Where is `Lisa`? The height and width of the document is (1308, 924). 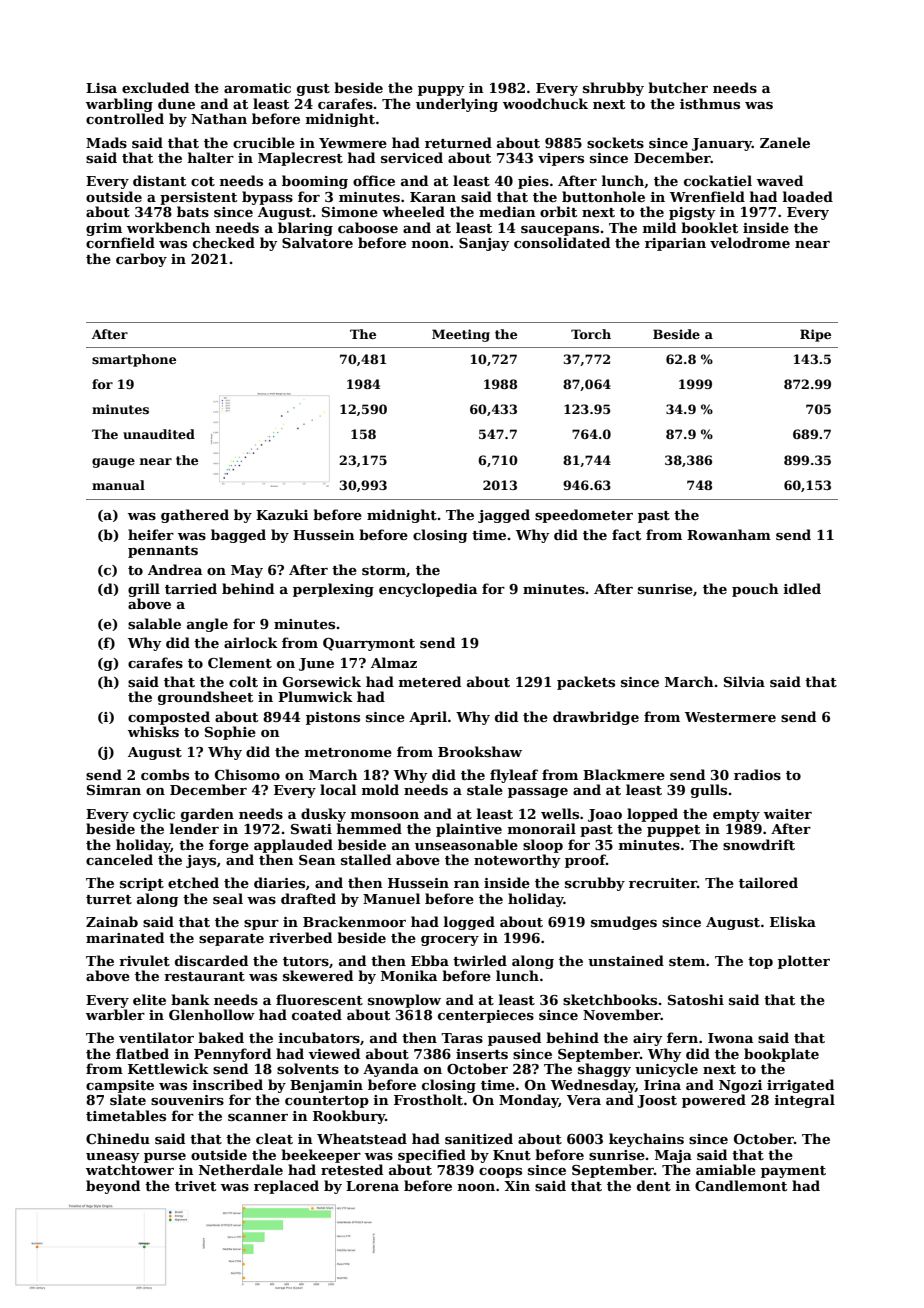
Lisa is located at coordinates (101, 88).
